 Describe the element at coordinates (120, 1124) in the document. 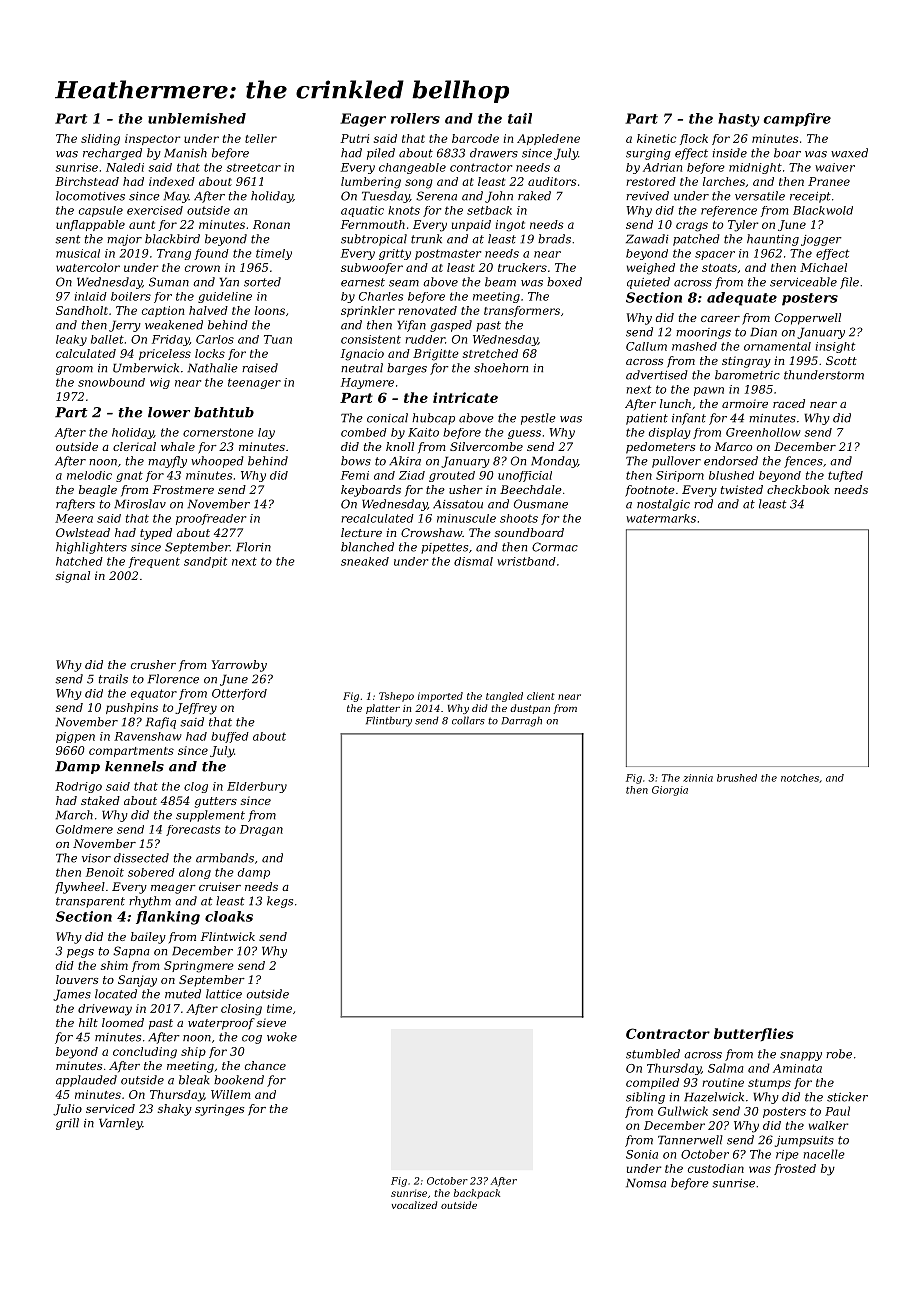

I see `Varnley` at that location.
